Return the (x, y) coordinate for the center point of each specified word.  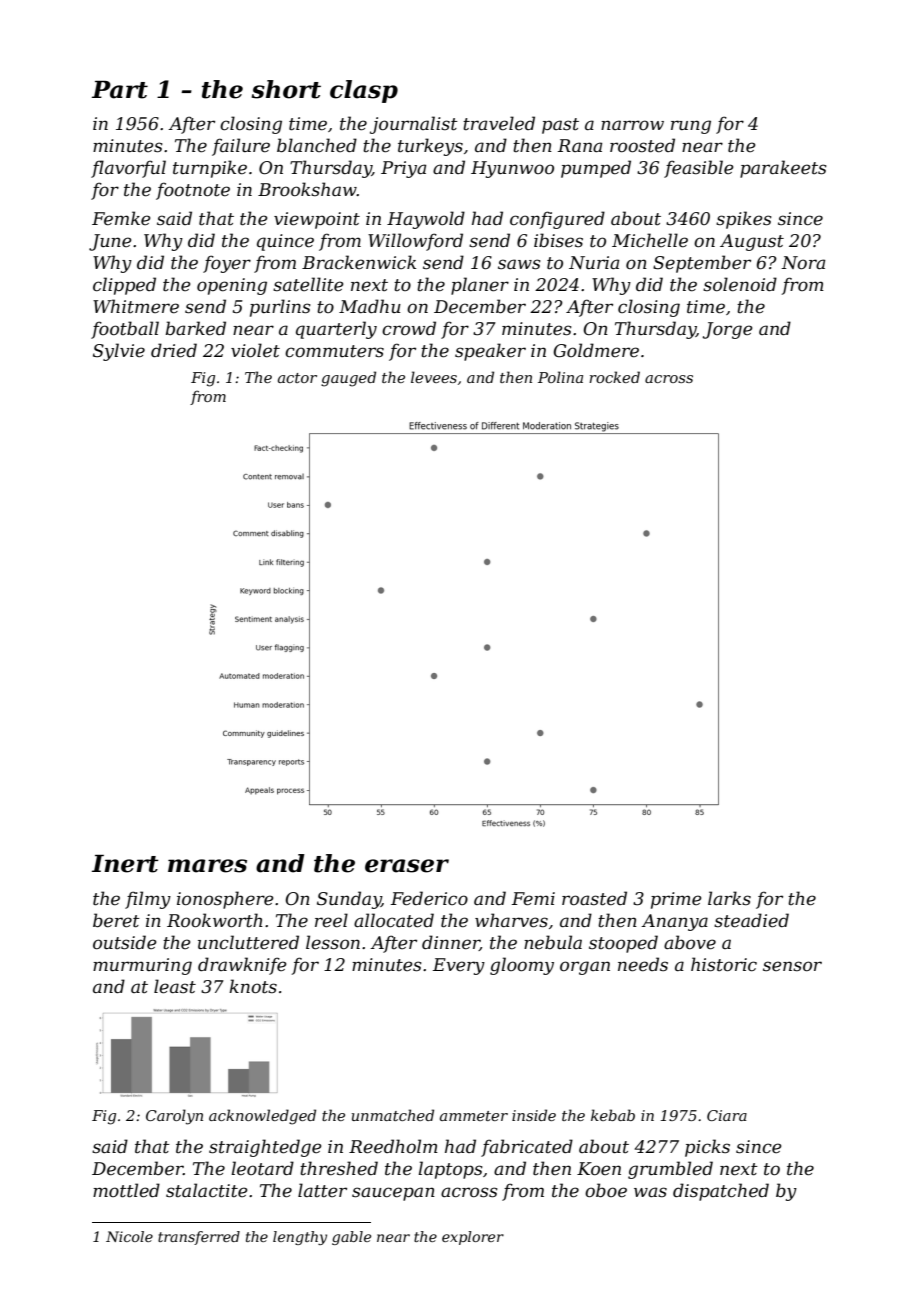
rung (691, 127)
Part (120, 90)
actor (297, 378)
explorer (473, 1238)
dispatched (721, 1192)
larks (729, 898)
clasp (364, 91)
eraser (407, 866)
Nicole (129, 1236)
